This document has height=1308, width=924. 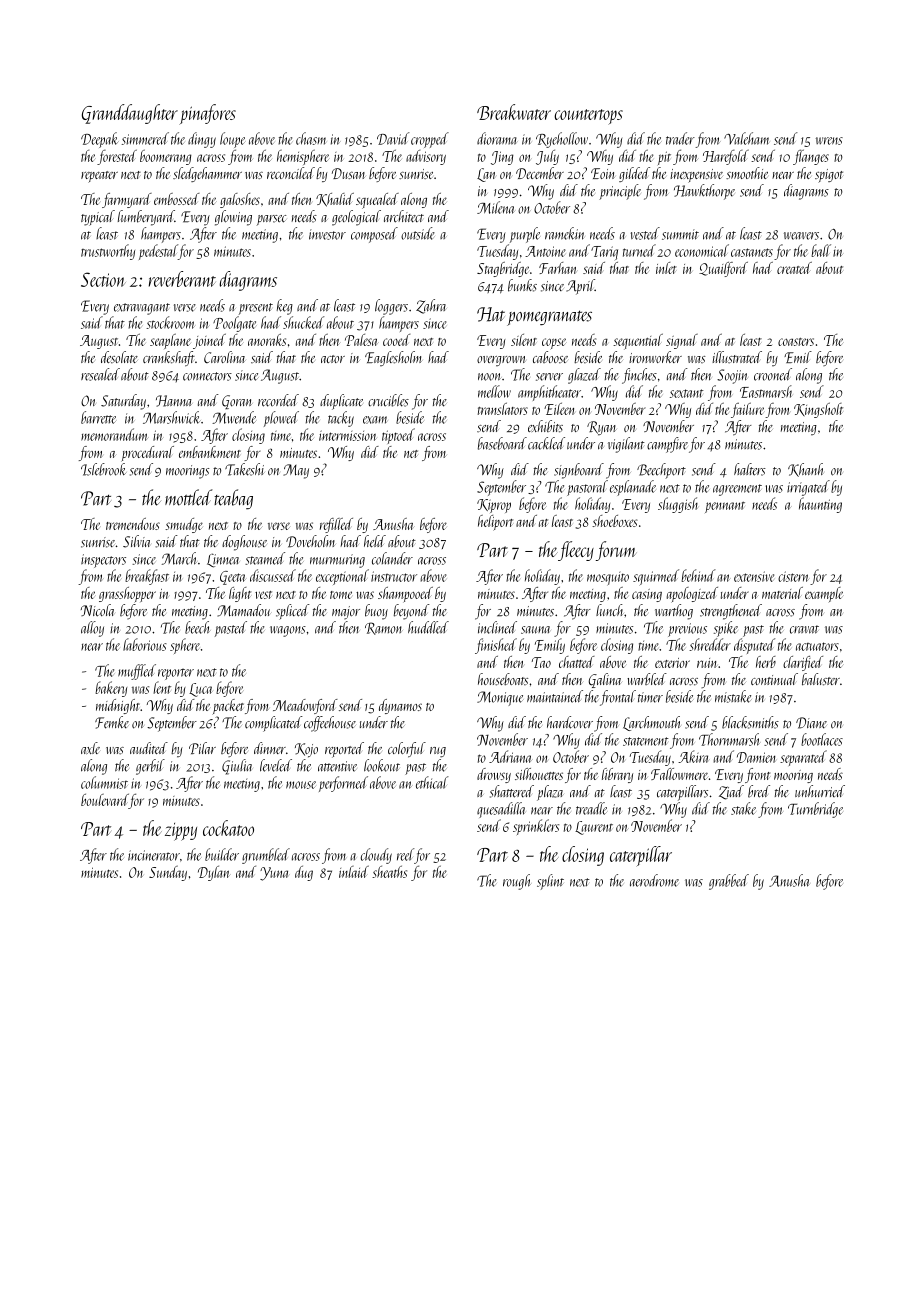 What do you see at coordinates (557, 268) in the document?
I see `Farhan` at bounding box center [557, 268].
